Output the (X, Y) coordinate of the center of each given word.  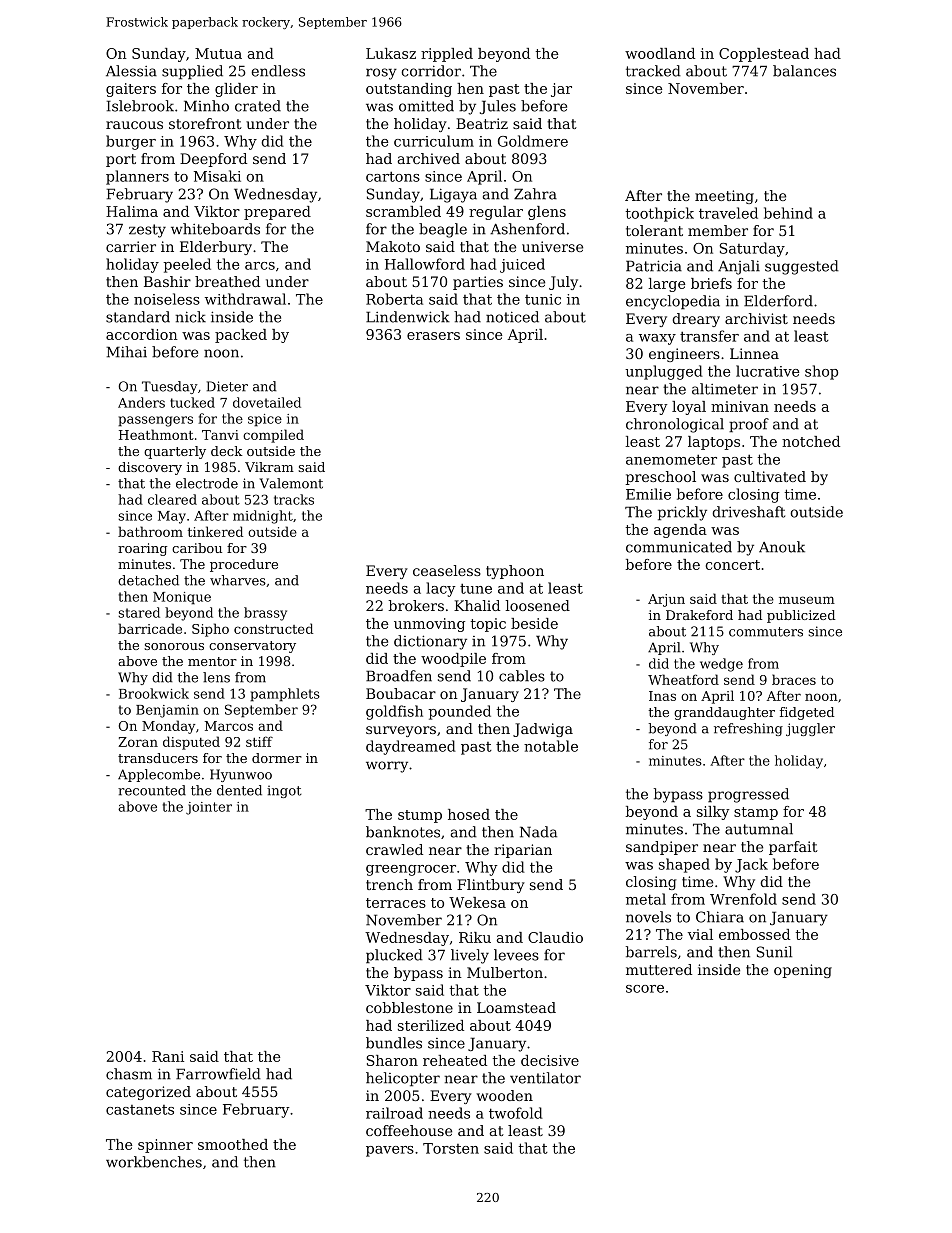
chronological (675, 425)
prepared (277, 213)
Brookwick (154, 693)
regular (496, 213)
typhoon (515, 572)
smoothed (233, 1144)
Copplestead (764, 55)
